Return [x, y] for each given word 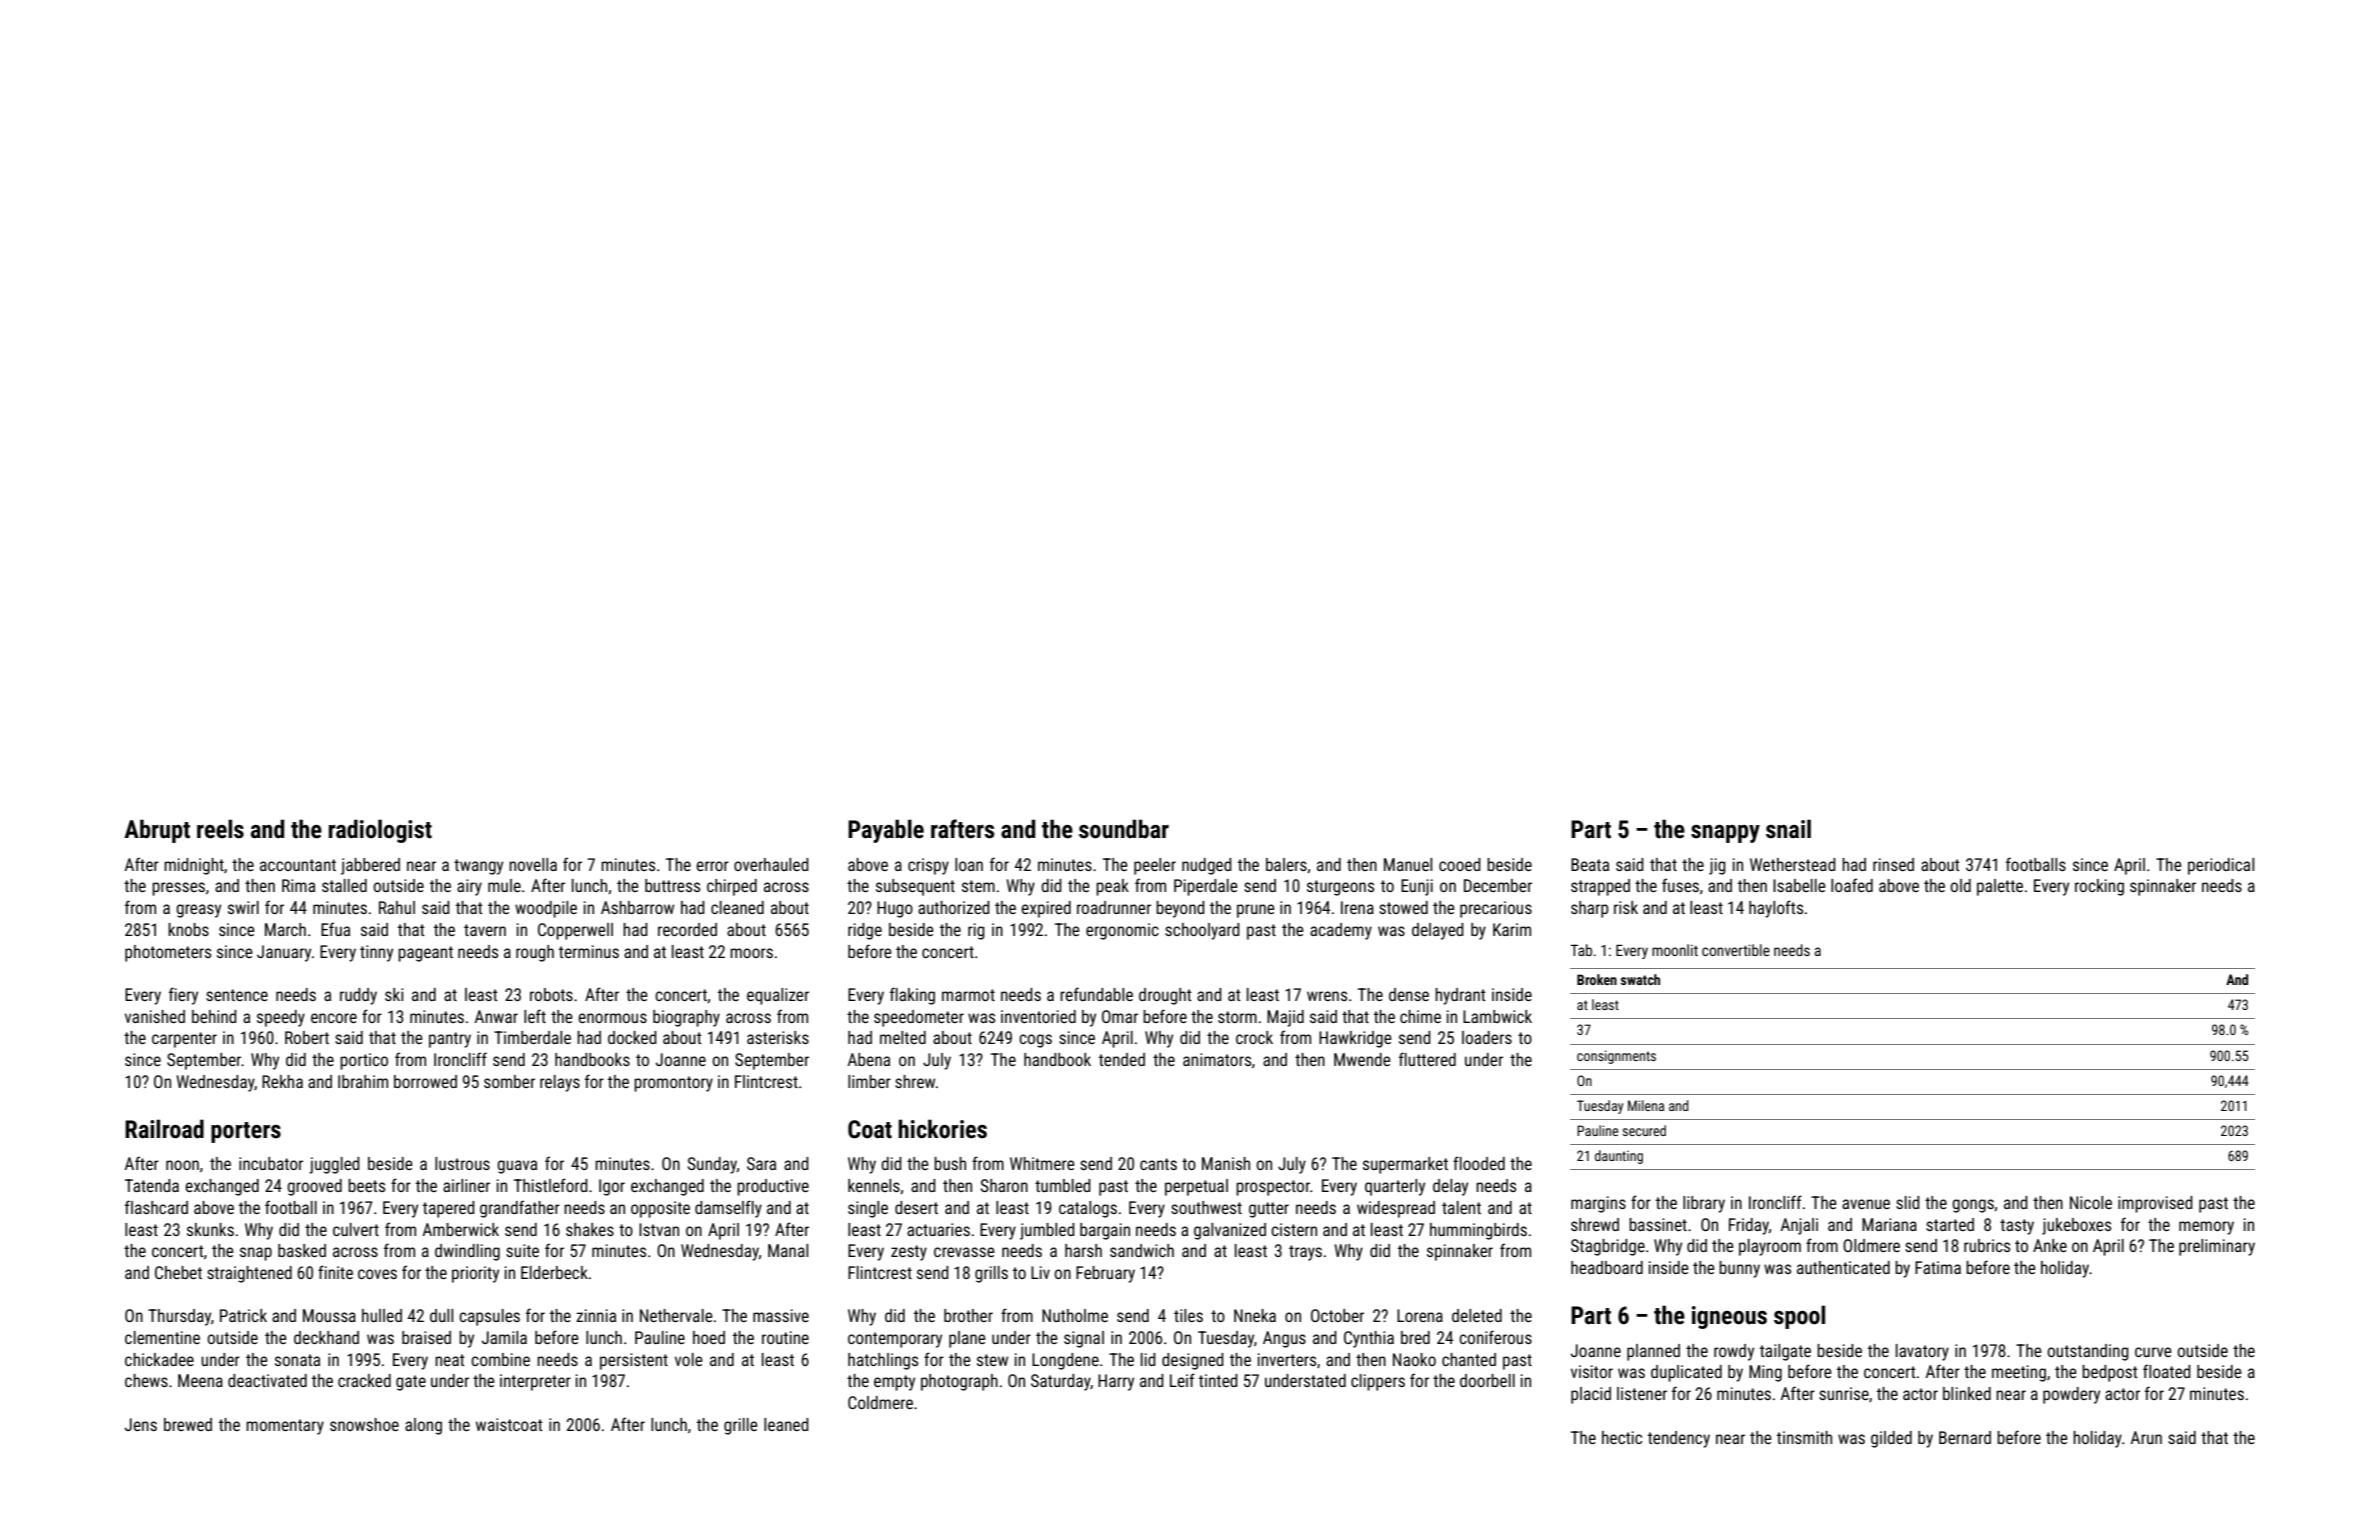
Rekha [282, 1081]
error [712, 866]
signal [1084, 1339]
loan [969, 864]
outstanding [2088, 1352]
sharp [1589, 909]
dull [441, 1315]
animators [1217, 1059]
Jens [141, 1424]
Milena [1646, 1105]
